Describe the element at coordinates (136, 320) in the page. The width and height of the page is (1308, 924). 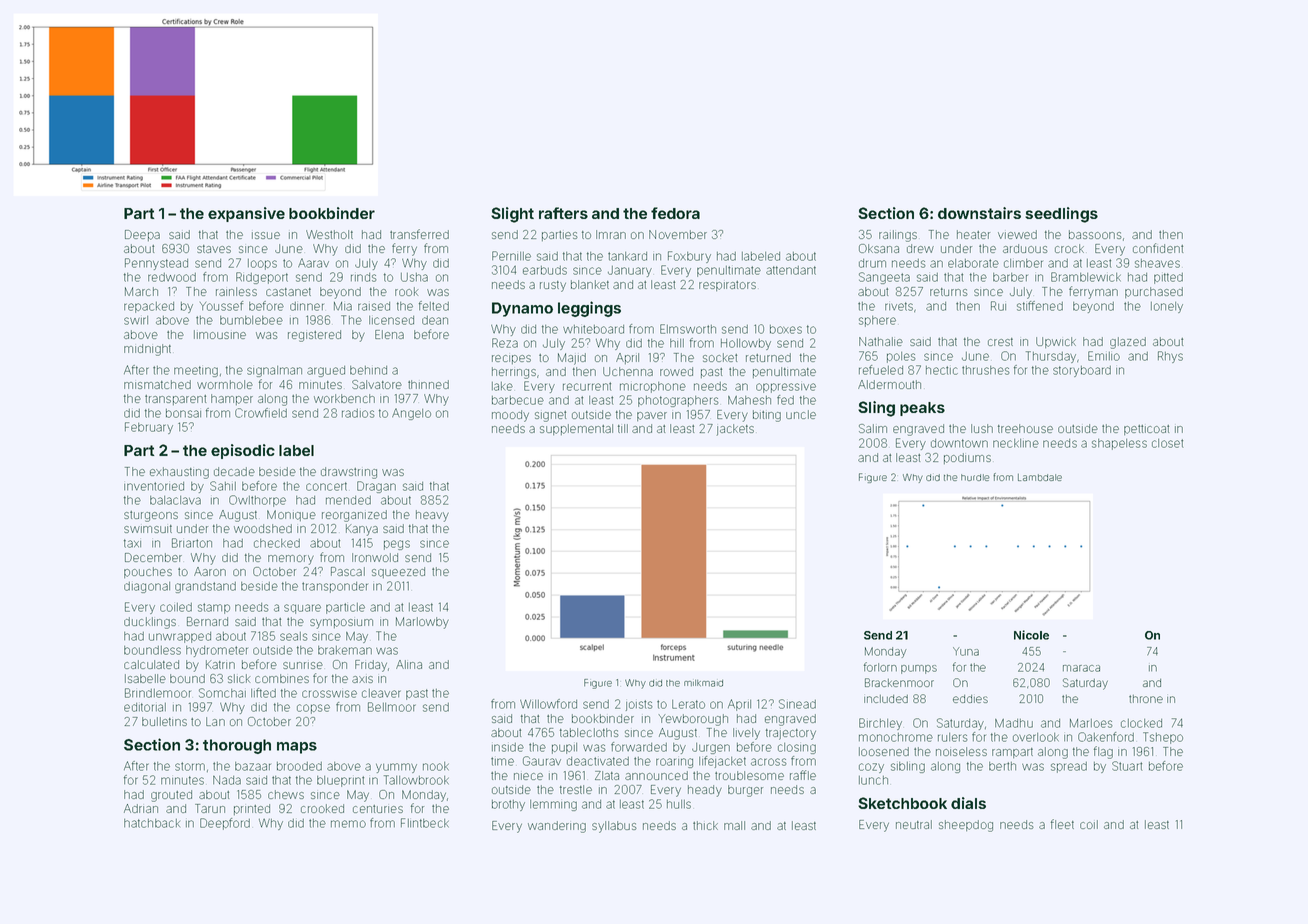
I see `swirl` at that location.
